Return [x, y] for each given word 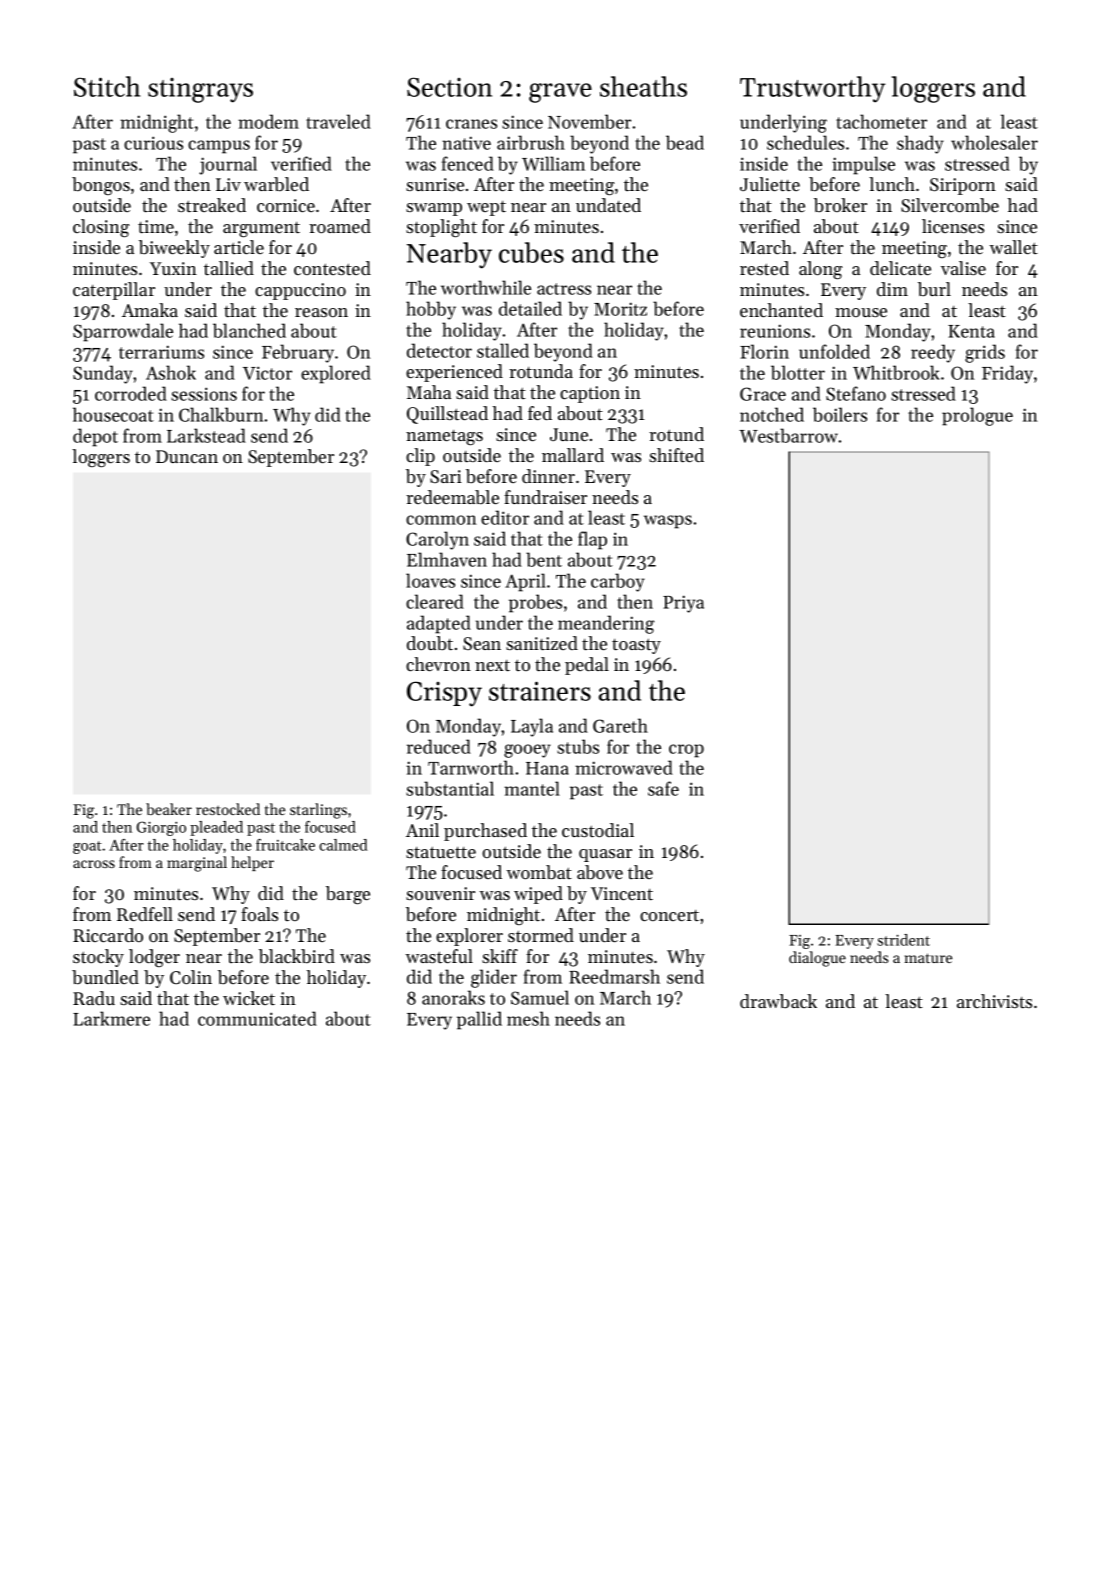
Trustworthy [813, 89]
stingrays [200, 90]
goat [87, 847]
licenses [953, 226]
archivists [994, 1001]
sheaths [643, 86]
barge [348, 895]
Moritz [620, 309]
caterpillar [114, 291]
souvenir [440, 893]
